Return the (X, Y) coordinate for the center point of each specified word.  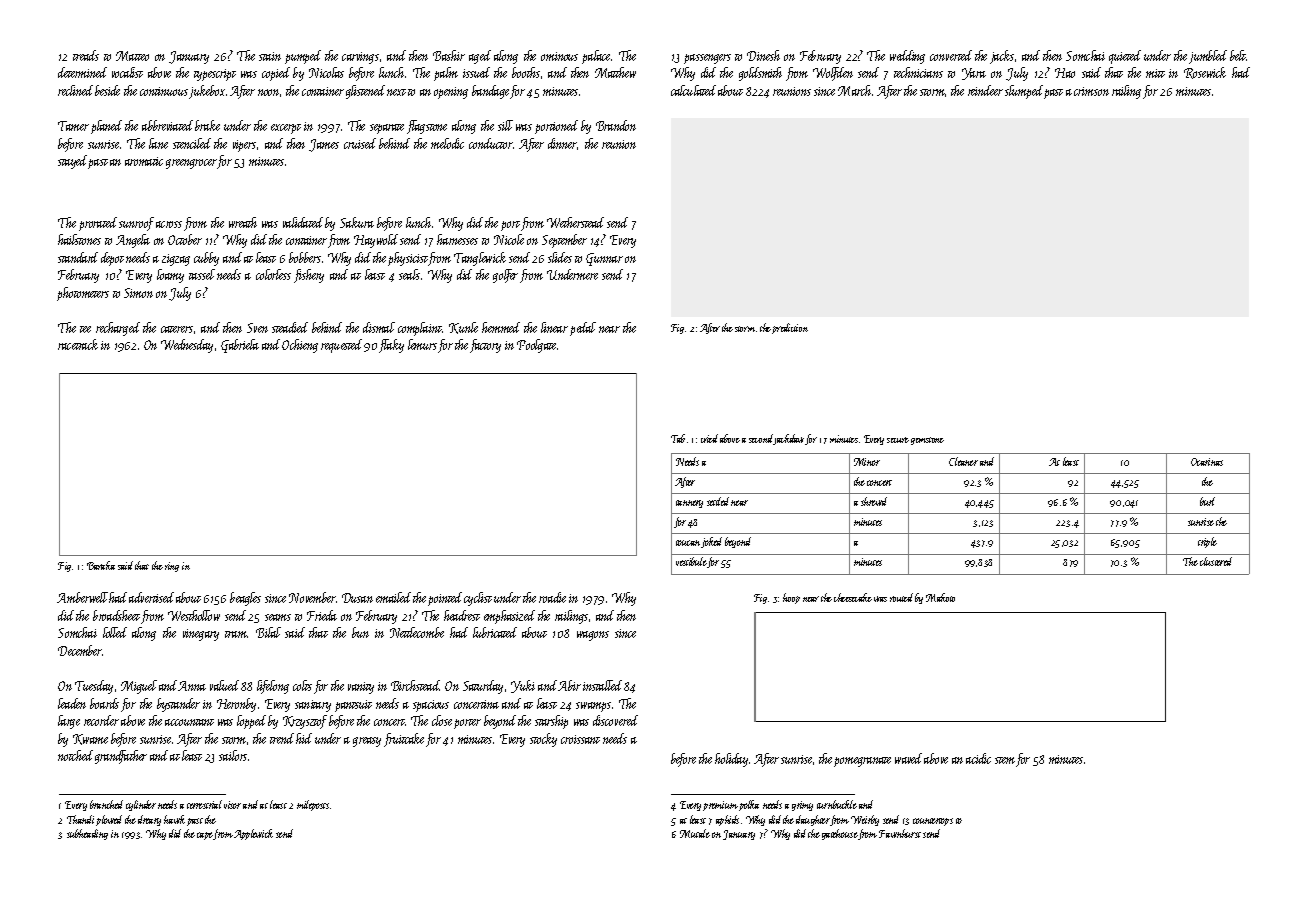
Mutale (695, 833)
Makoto (940, 597)
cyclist (478, 599)
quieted (1125, 57)
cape (205, 836)
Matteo (132, 56)
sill (505, 125)
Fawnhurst (900, 833)
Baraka (101, 565)
